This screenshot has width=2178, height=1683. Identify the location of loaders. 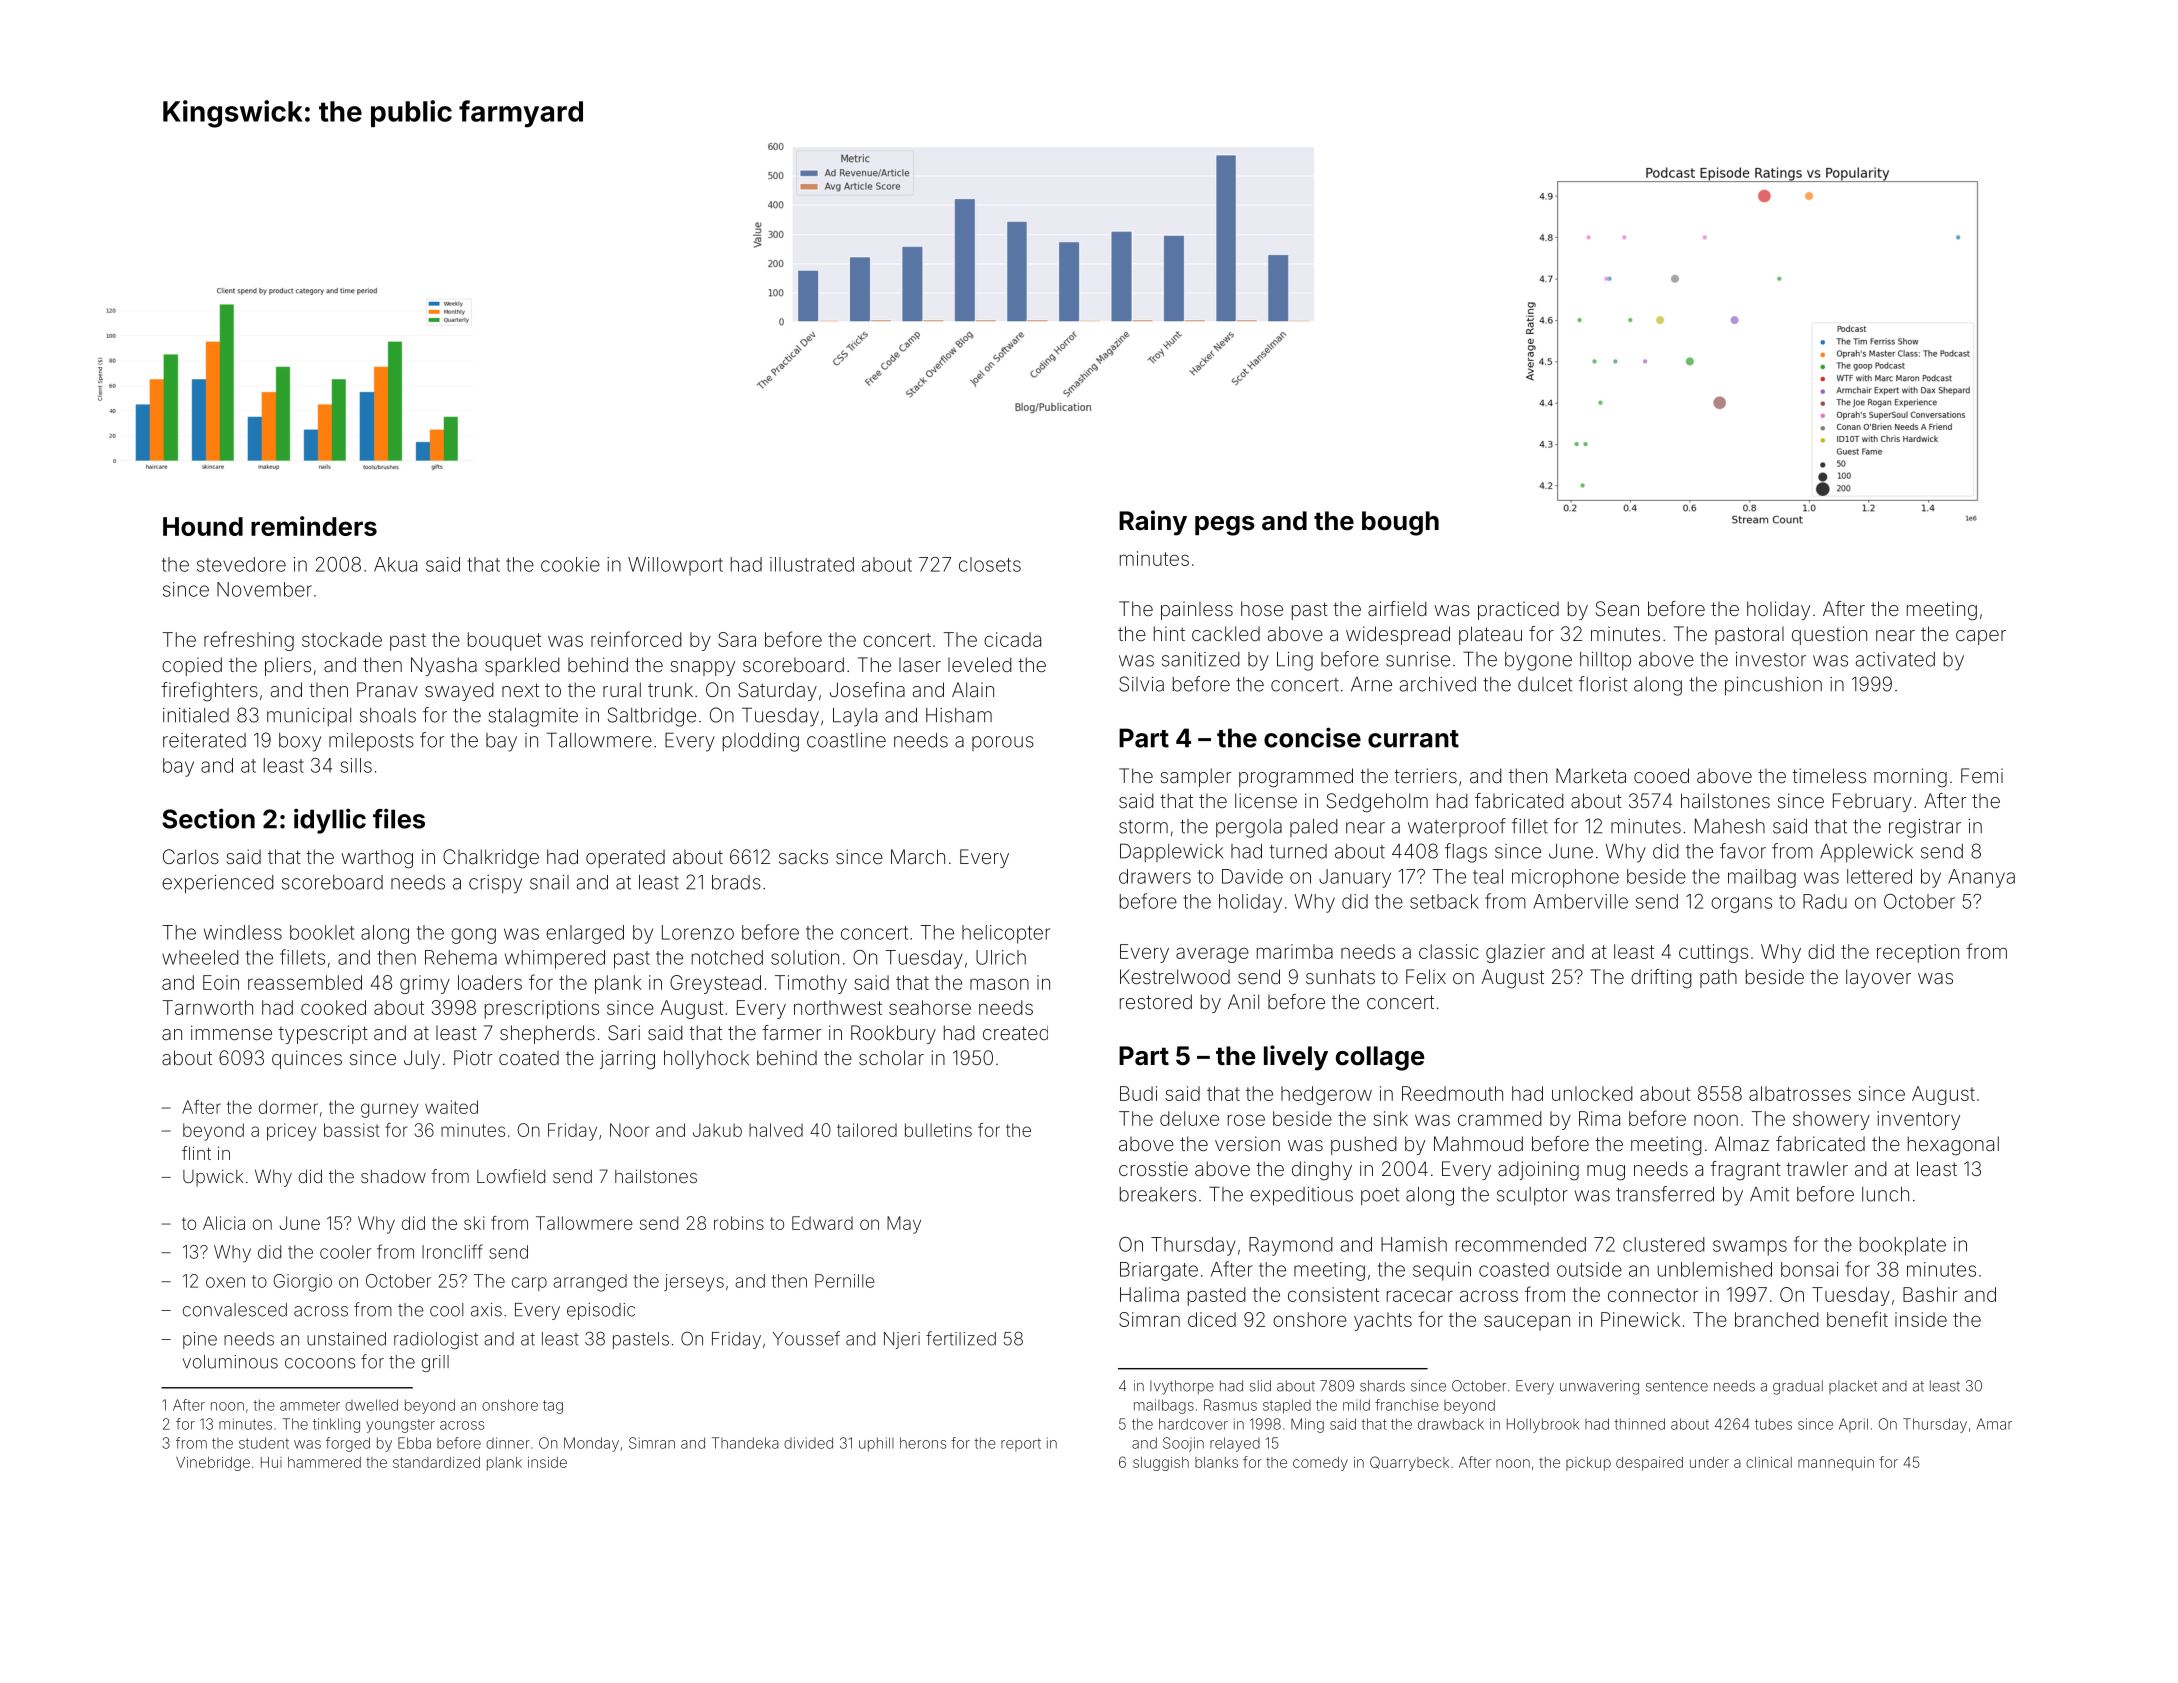
(490, 982).
